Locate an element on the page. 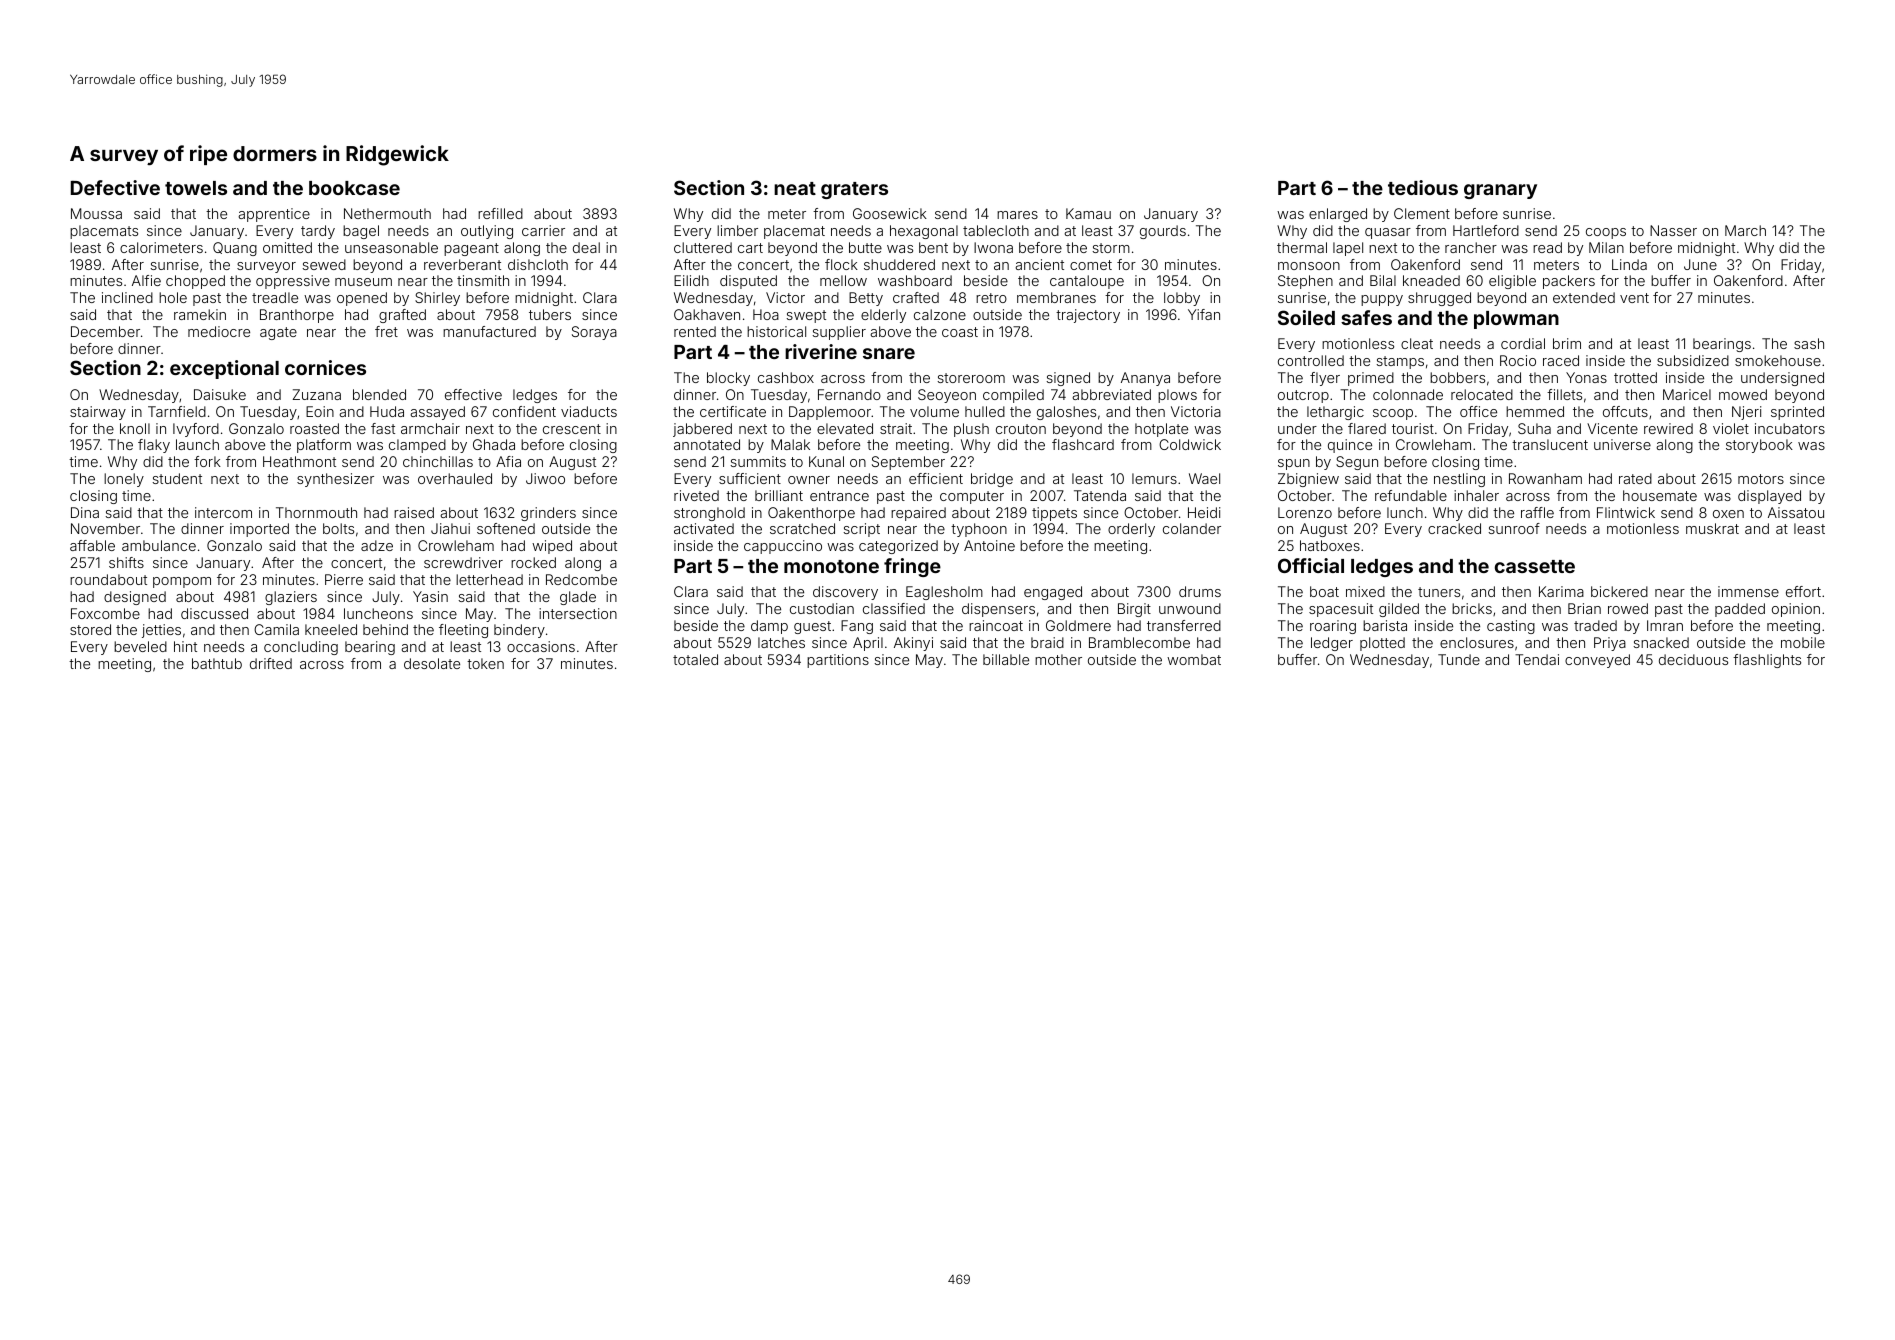  Iwona is located at coordinates (993, 247).
